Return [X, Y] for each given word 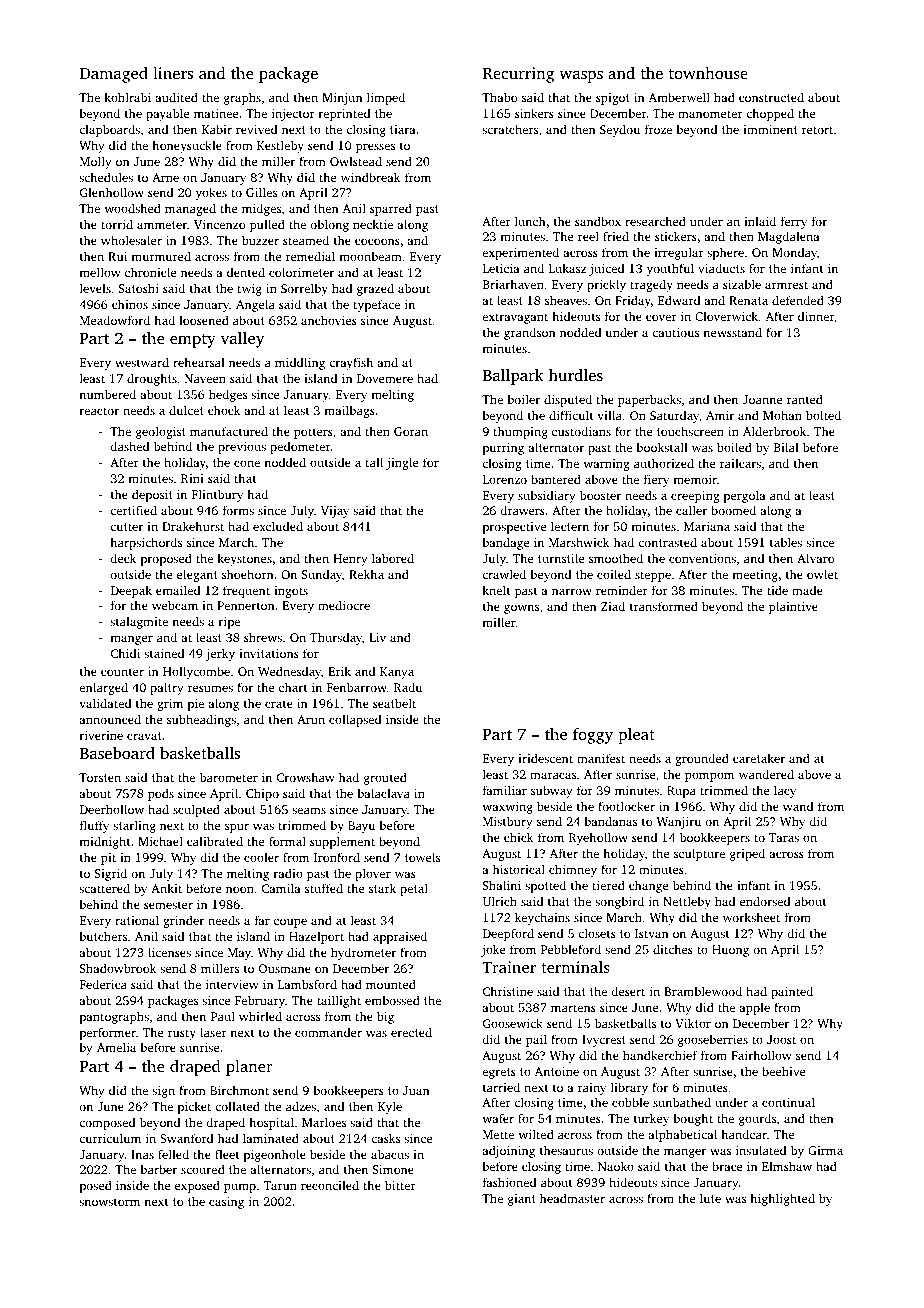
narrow [572, 591]
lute [710, 1198]
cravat [144, 736]
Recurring [518, 75]
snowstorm [109, 1202]
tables [786, 542]
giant [522, 1200]
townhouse [708, 73]
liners [173, 73]
